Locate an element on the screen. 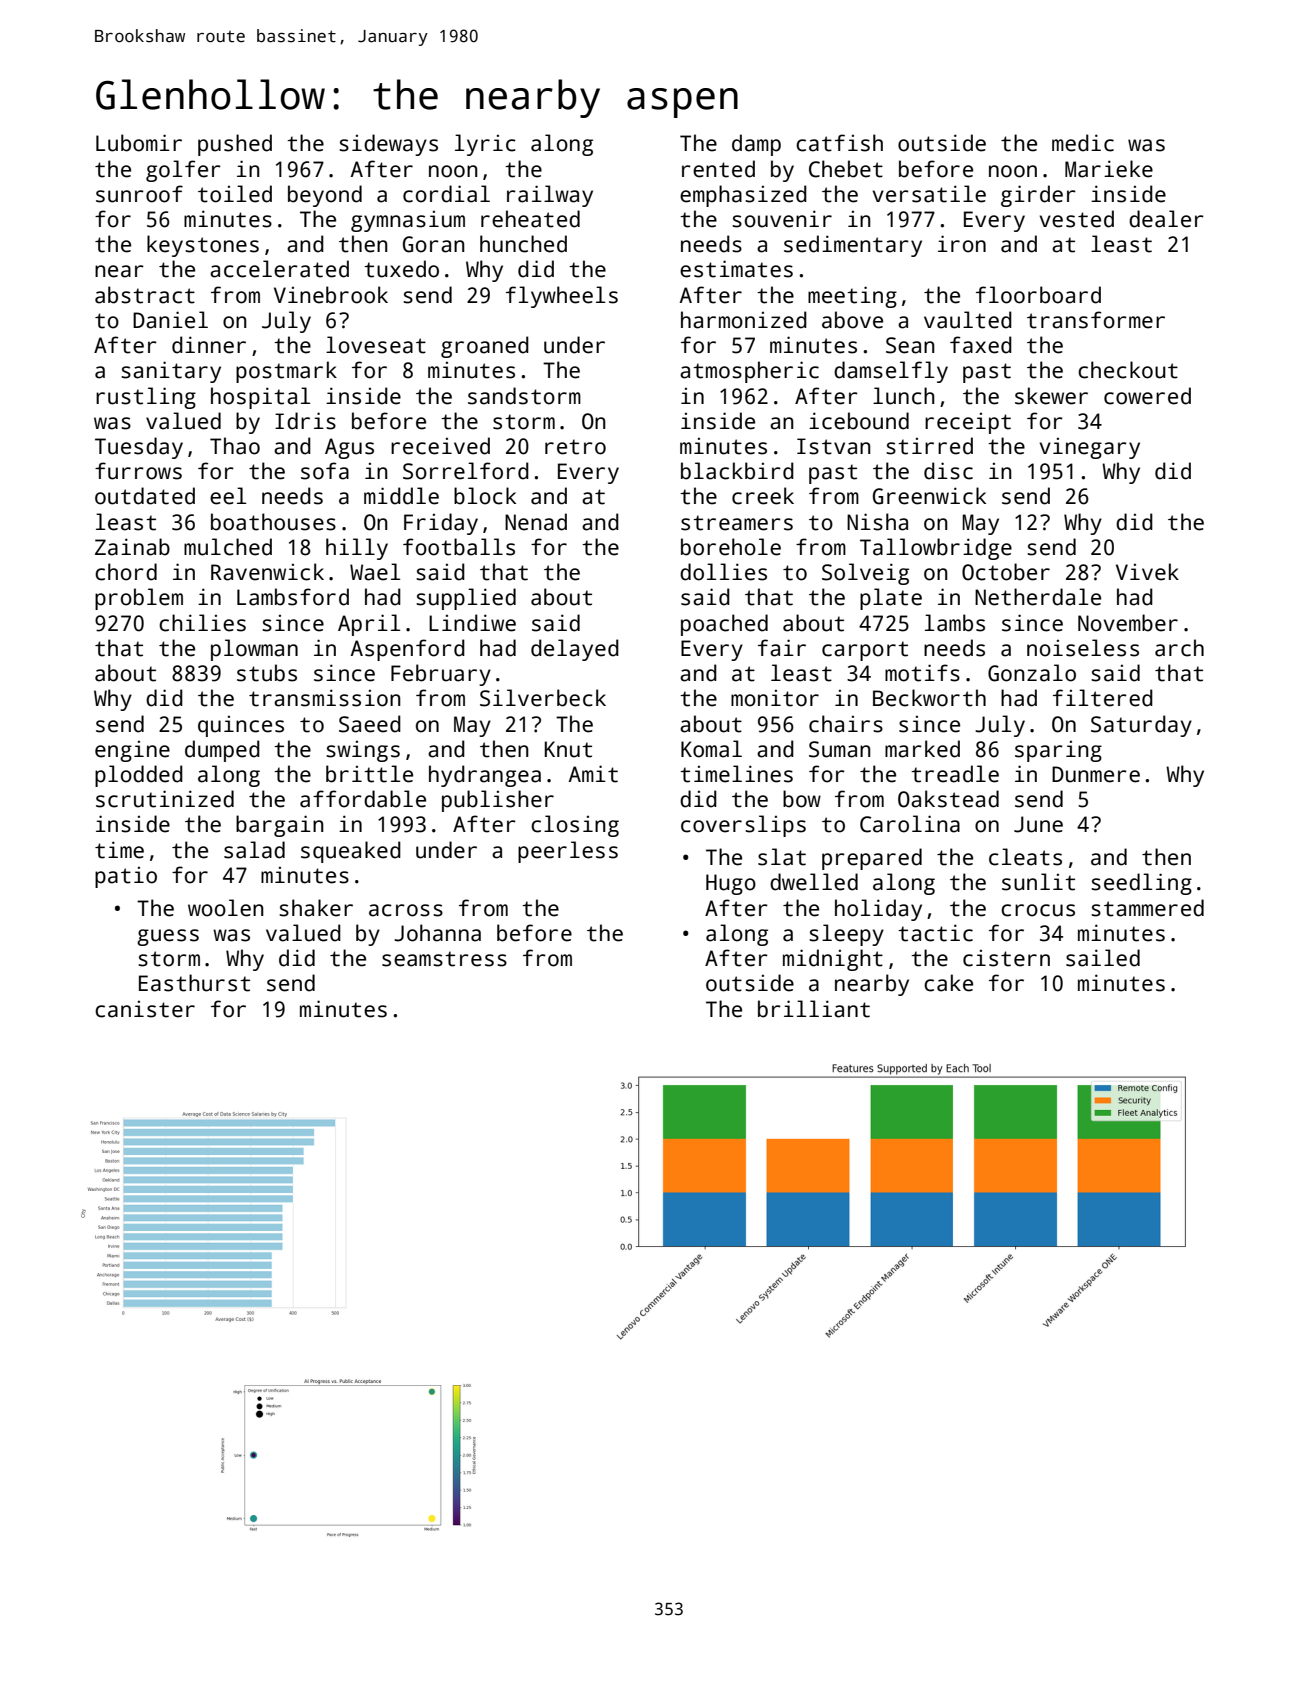 The height and width of the screenshot is (1693, 1308). estimates is located at coordinates (736, 269).
